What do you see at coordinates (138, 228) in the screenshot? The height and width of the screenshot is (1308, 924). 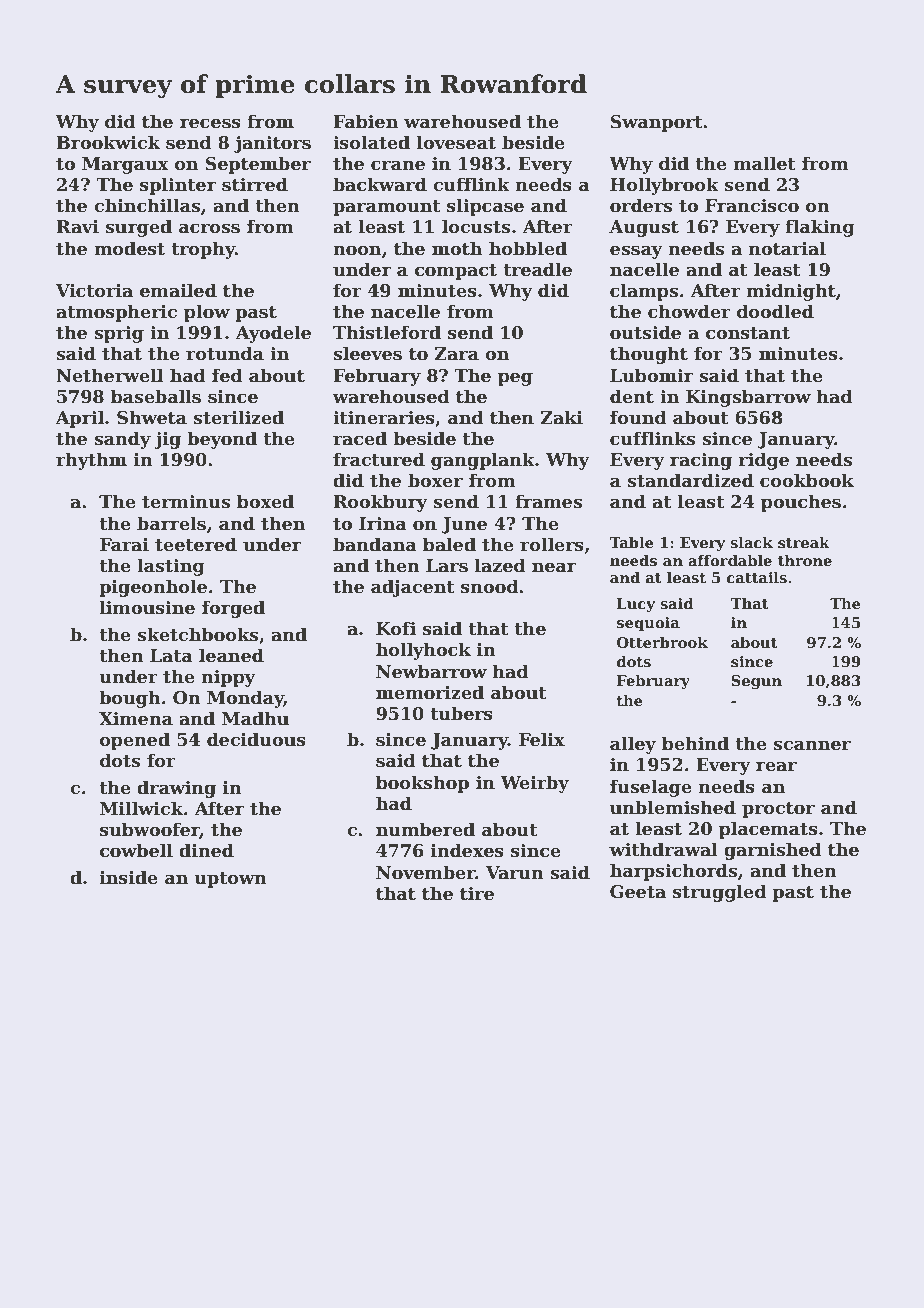 I see `surged` at bounding box center [138, 228].
